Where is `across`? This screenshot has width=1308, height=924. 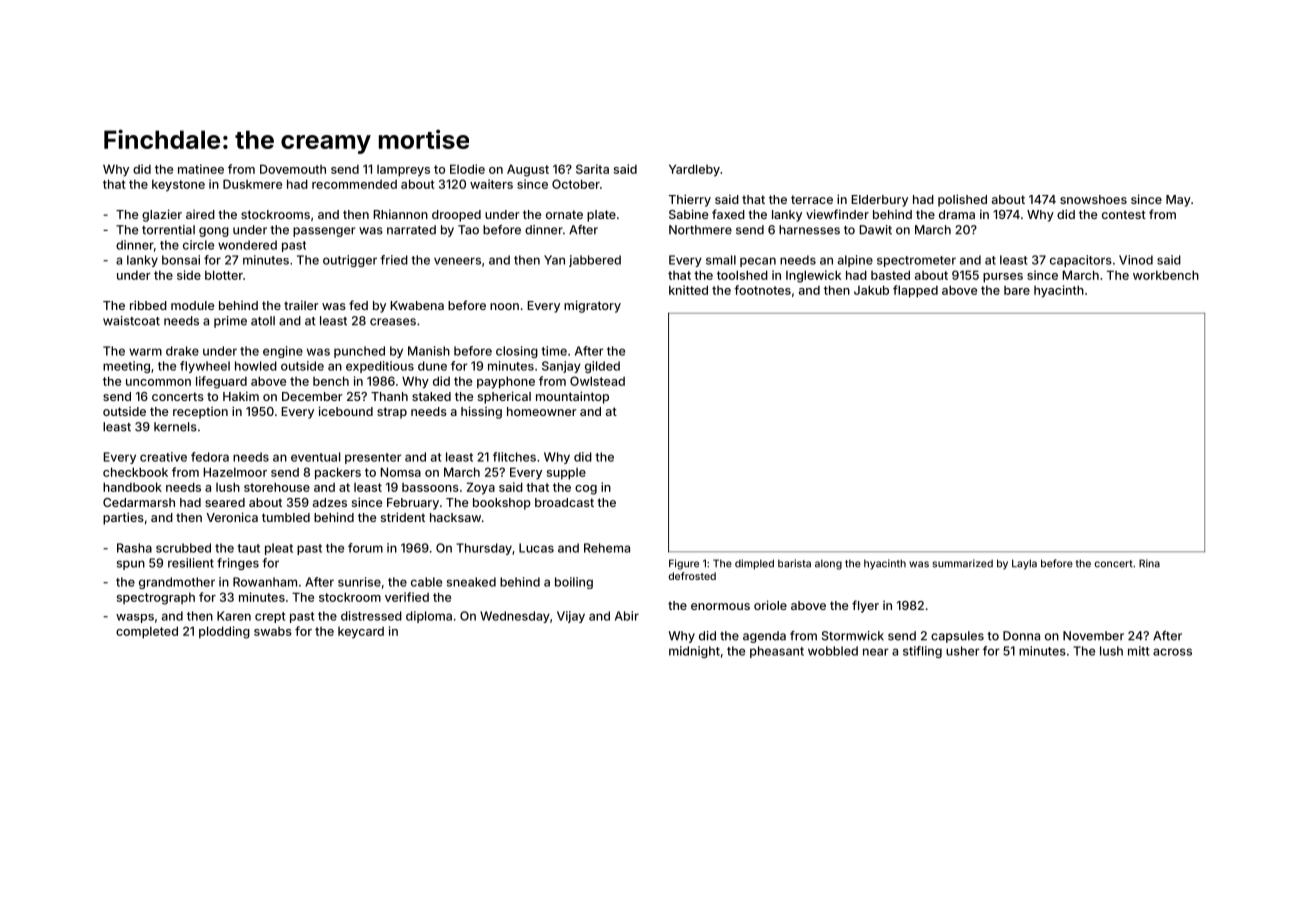 across is located at coordinates (1172, 652).
